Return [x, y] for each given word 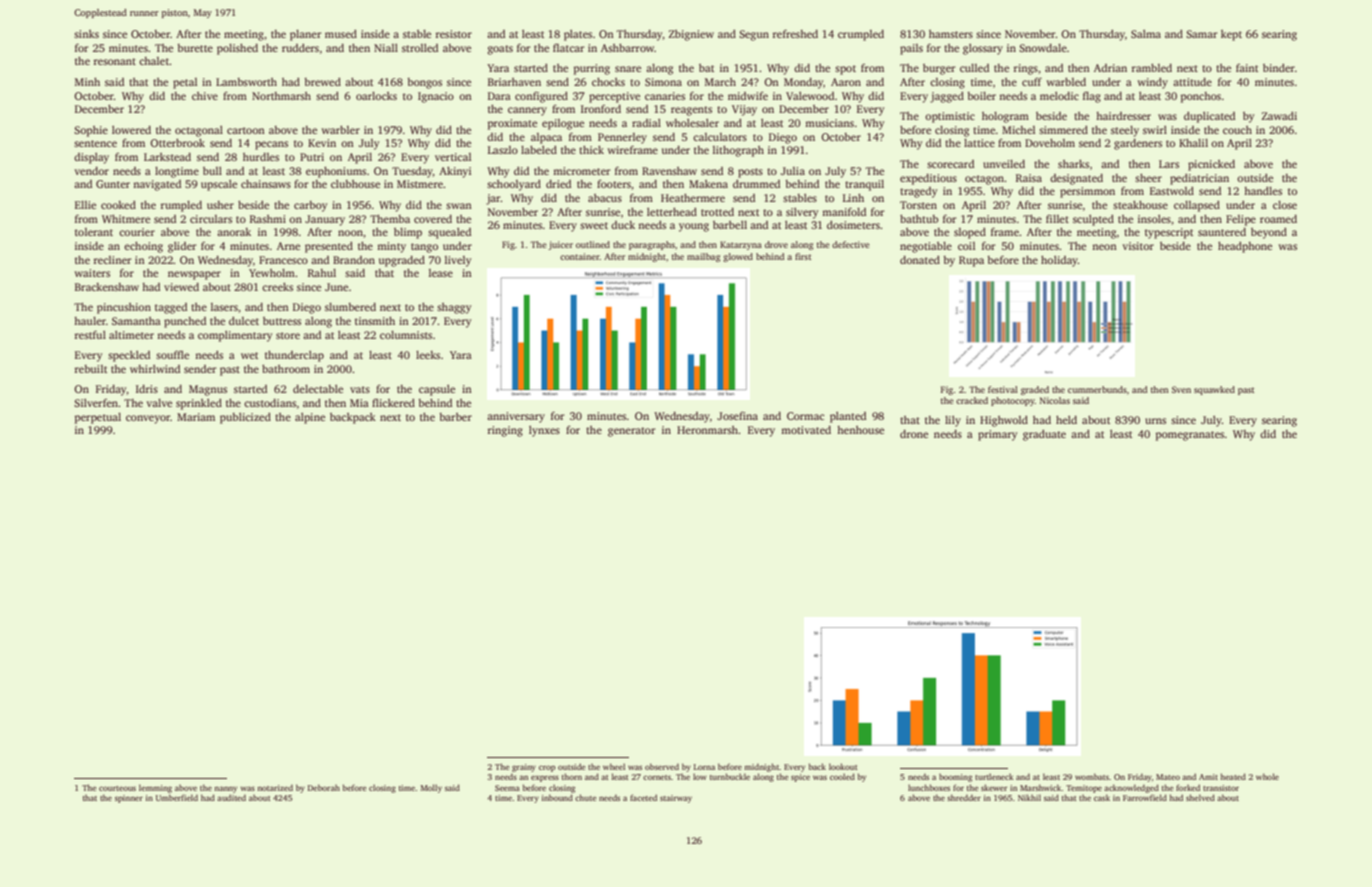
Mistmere [420, 184]
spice [800, 778]
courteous [117, 788]
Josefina [737, 415]
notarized [275, 787]
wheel [614, 766]
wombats [1092, 776]
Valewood [810, 96]
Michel [1018, 130]
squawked [1214, 390]
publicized [245, 418]
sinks [86, 34]
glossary [983, 49]
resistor [454, 34]
